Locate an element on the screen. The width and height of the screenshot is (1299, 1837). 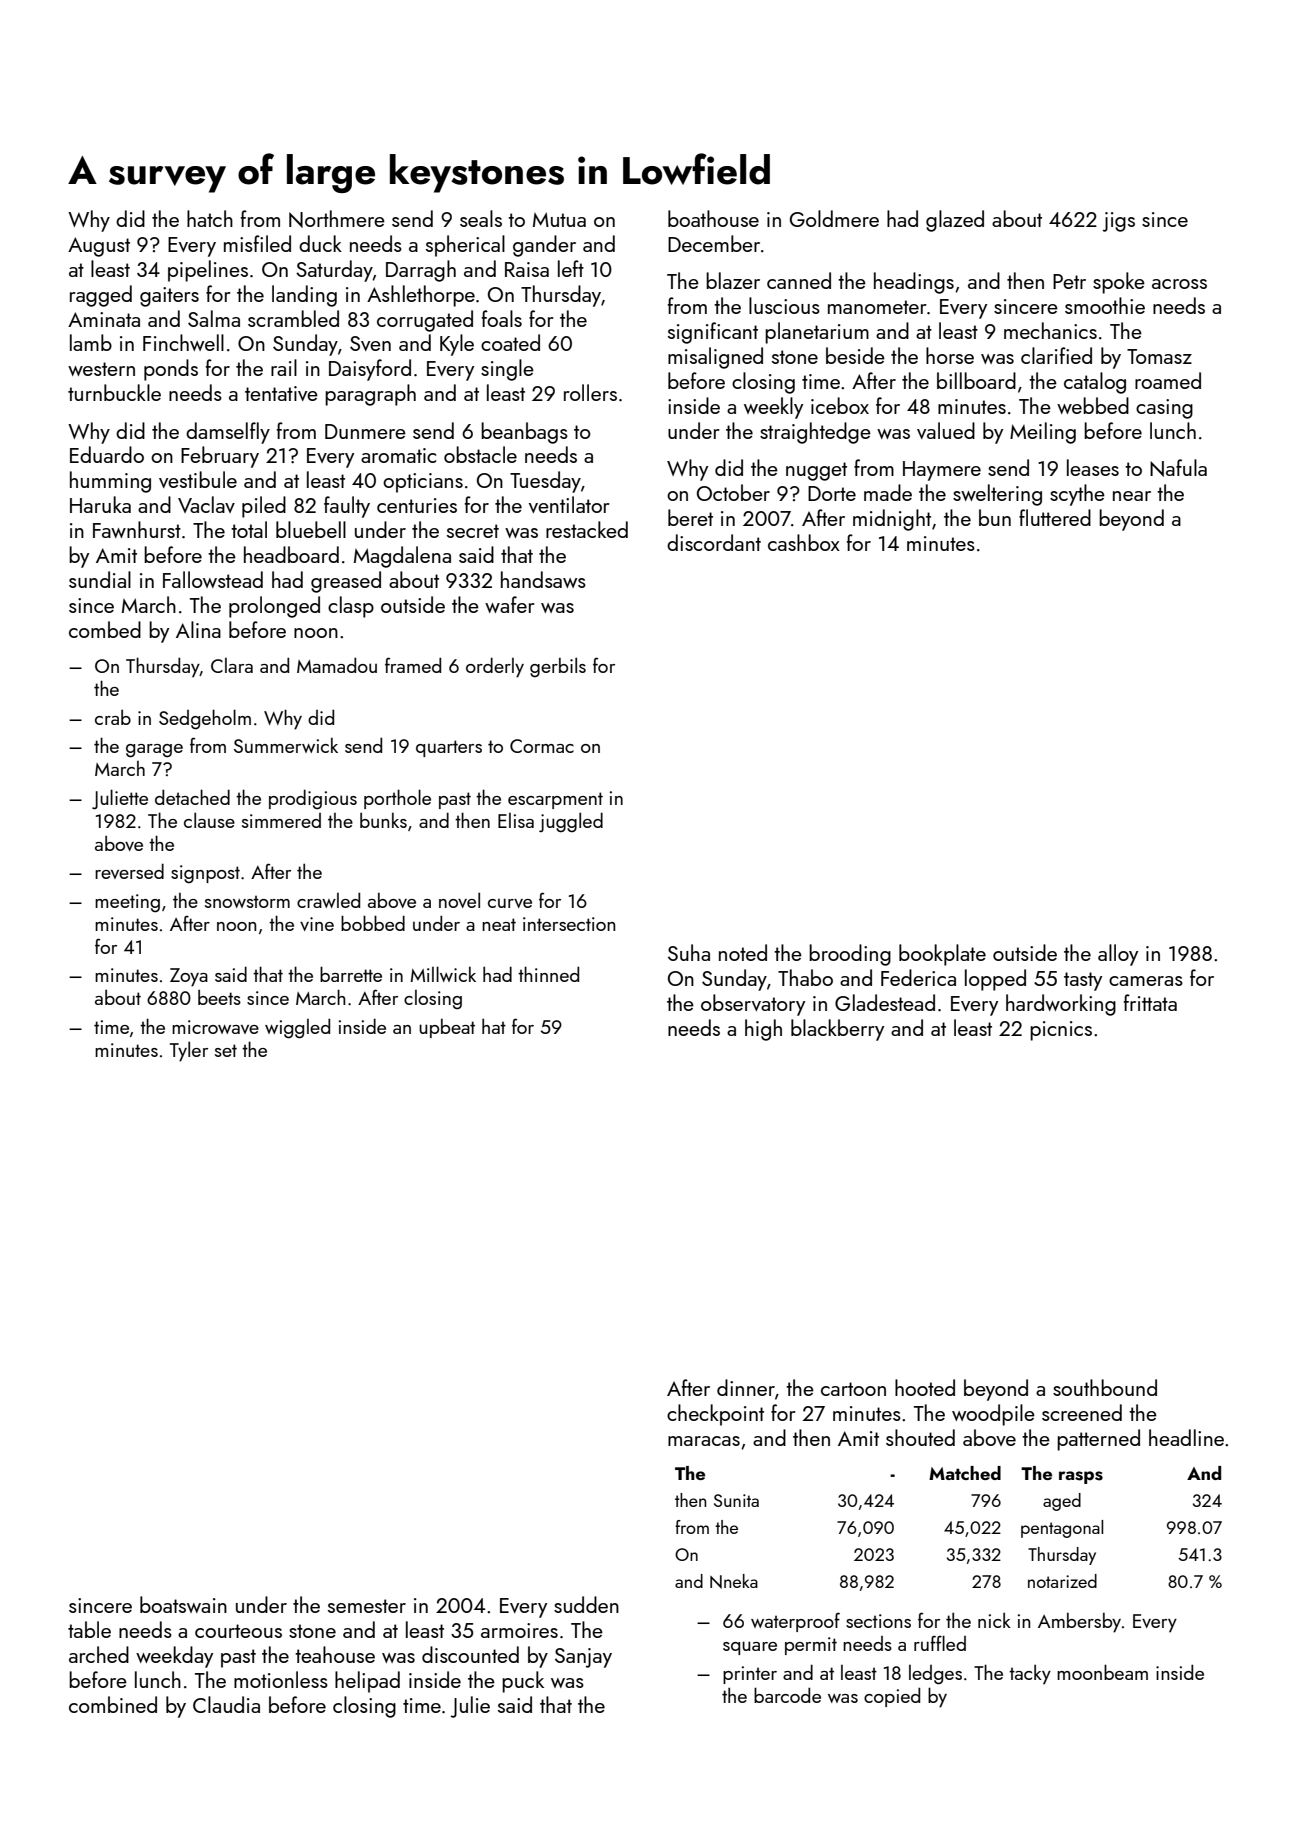
blackberry is located at coordinates (837, 1030).
